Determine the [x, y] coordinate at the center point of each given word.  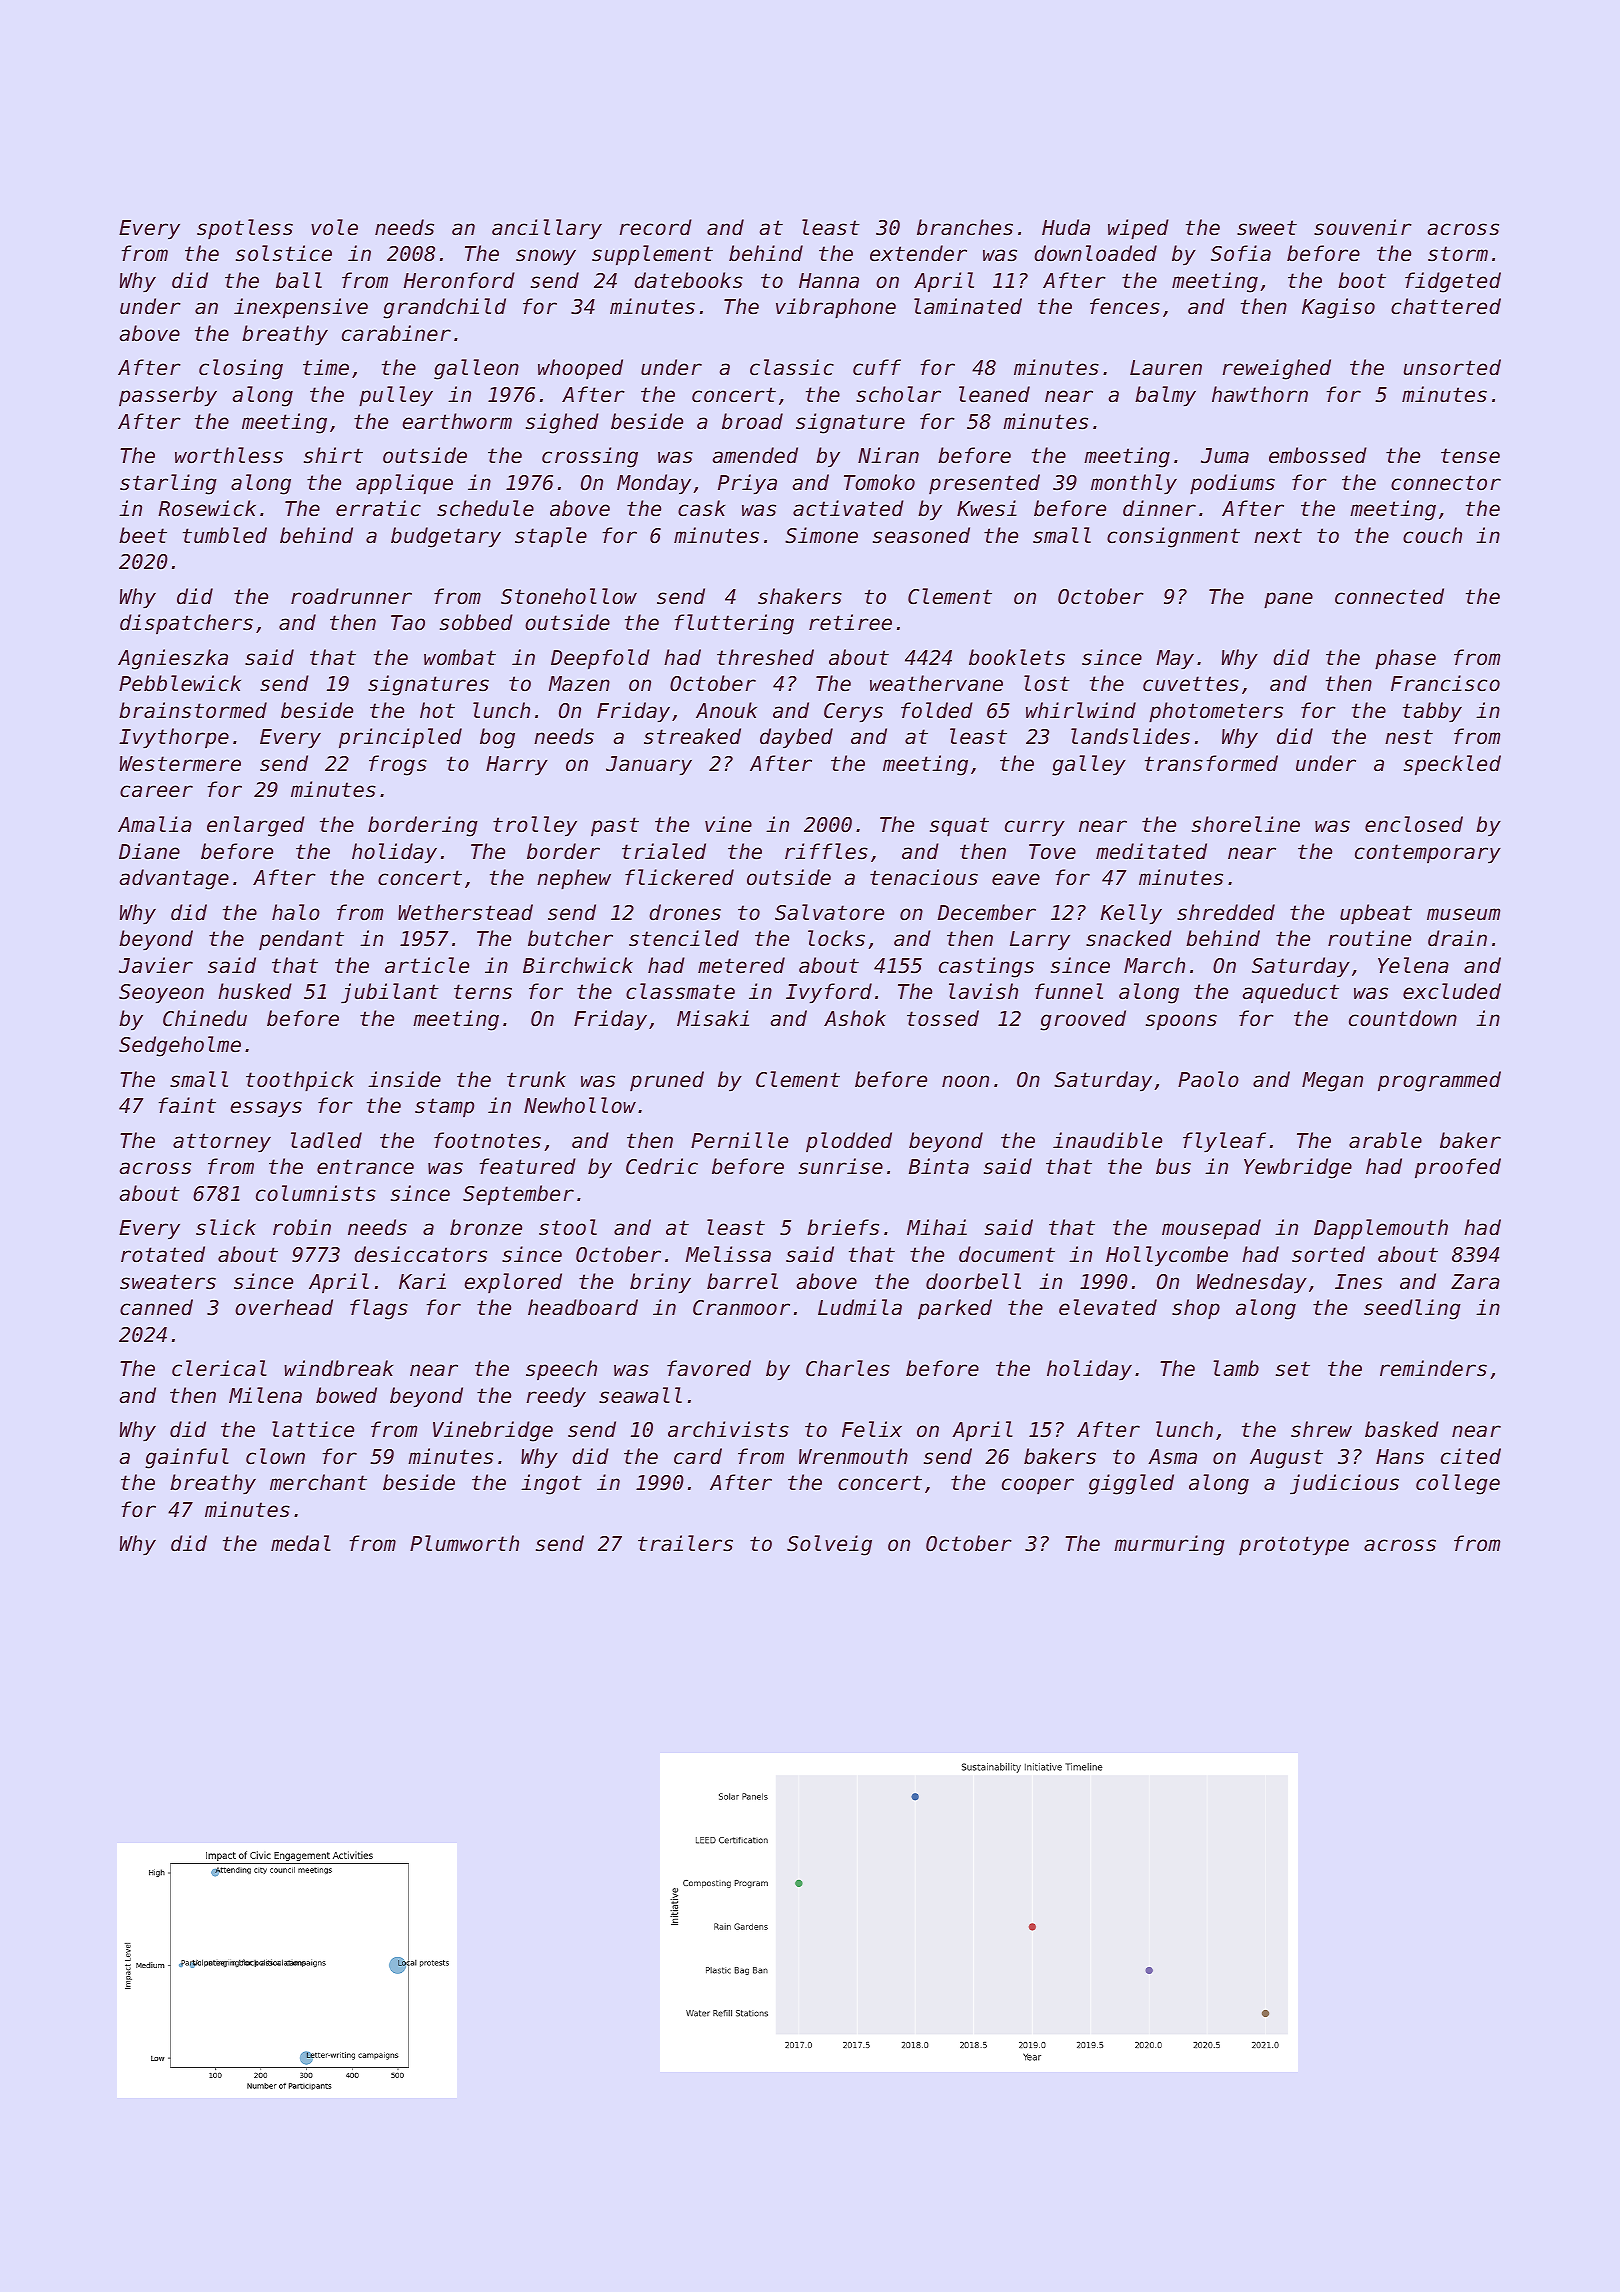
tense [1470, 456]
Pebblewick [180, 683]
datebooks [688, 280]
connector [1446, 483]
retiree [850, 622]
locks [836, 938]
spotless [245, 229]
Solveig [829, 1545]
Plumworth [464, 1543]
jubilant [390, 993]
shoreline [1246, 824]
